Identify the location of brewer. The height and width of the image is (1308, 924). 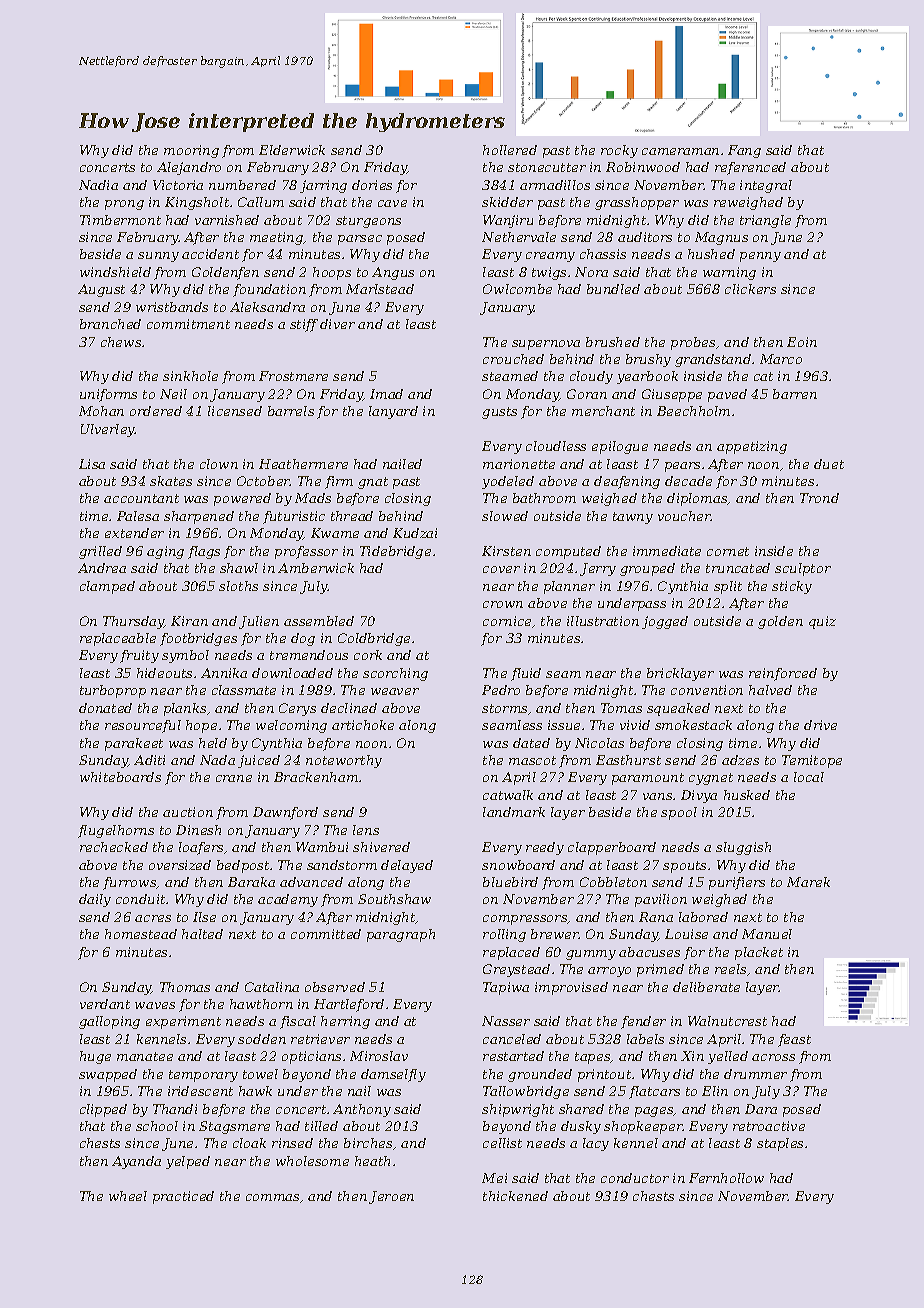
(555, 934).
